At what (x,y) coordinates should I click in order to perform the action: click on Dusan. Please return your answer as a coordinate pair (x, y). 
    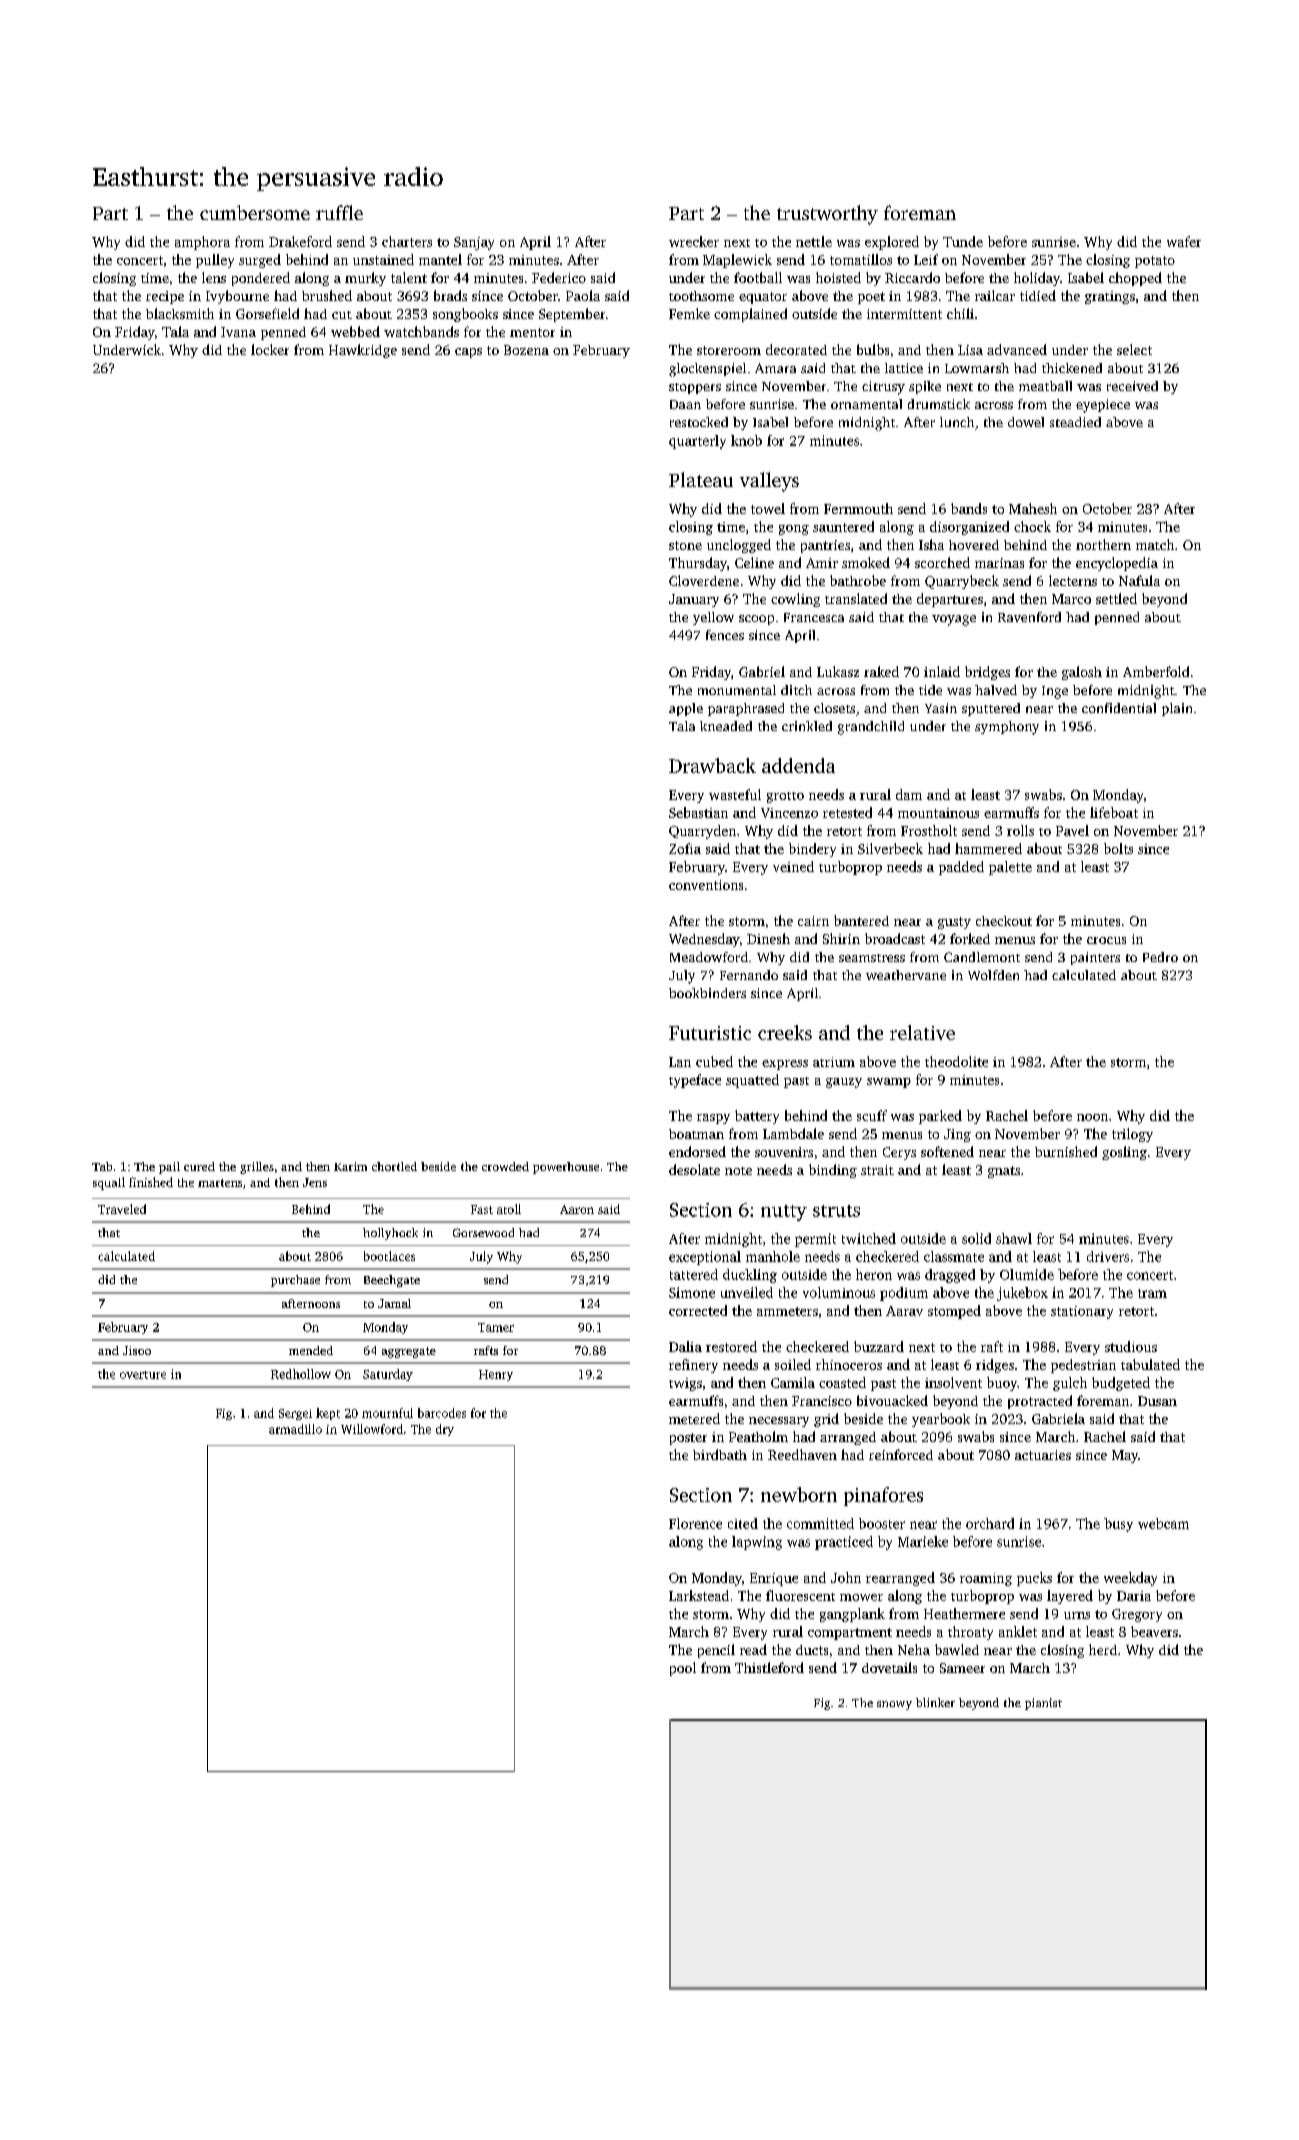
    Looking at the image, I should click on (1157, 1401).
